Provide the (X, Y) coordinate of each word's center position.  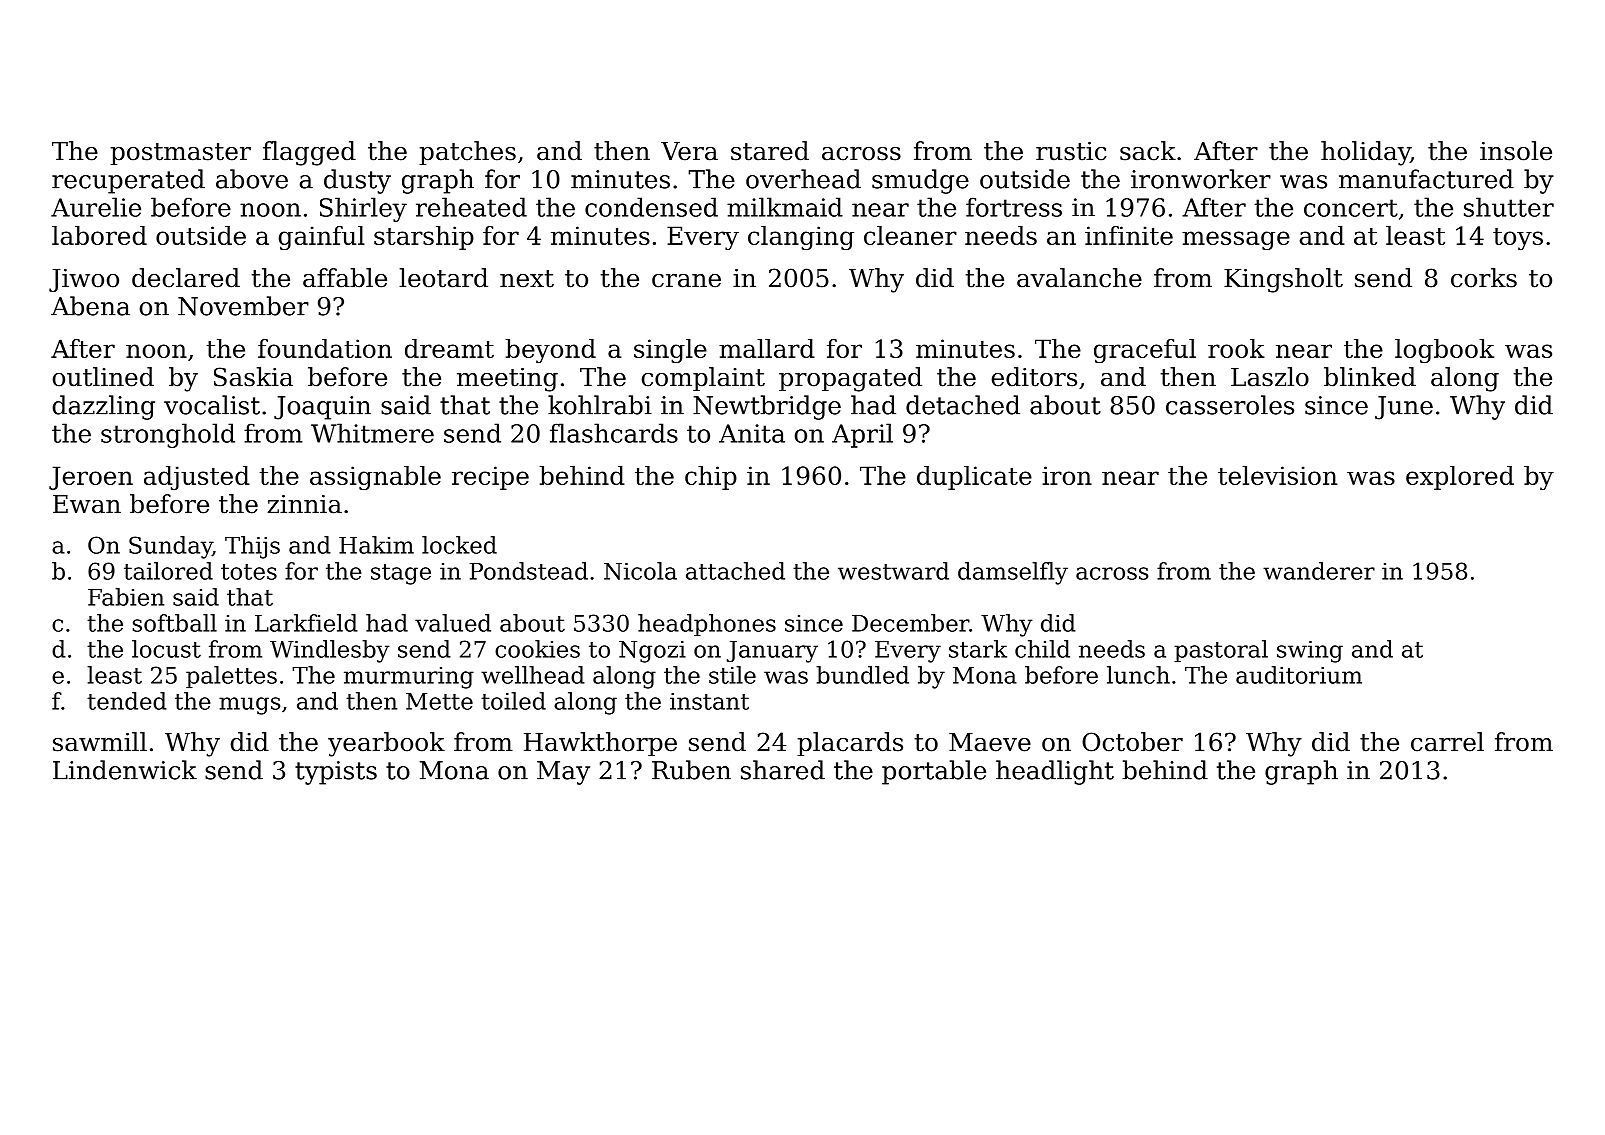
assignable (375, 478)
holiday (1366, 153)
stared (770, 151)
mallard (767, 348)
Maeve (990, 742)
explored (1460, 478)
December (910, 623)
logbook (1444, 351)
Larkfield (306, 623)
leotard (443, 278)
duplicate (974, 478)
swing (1310, 652)
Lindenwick (125, 770)
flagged (309, 153)
